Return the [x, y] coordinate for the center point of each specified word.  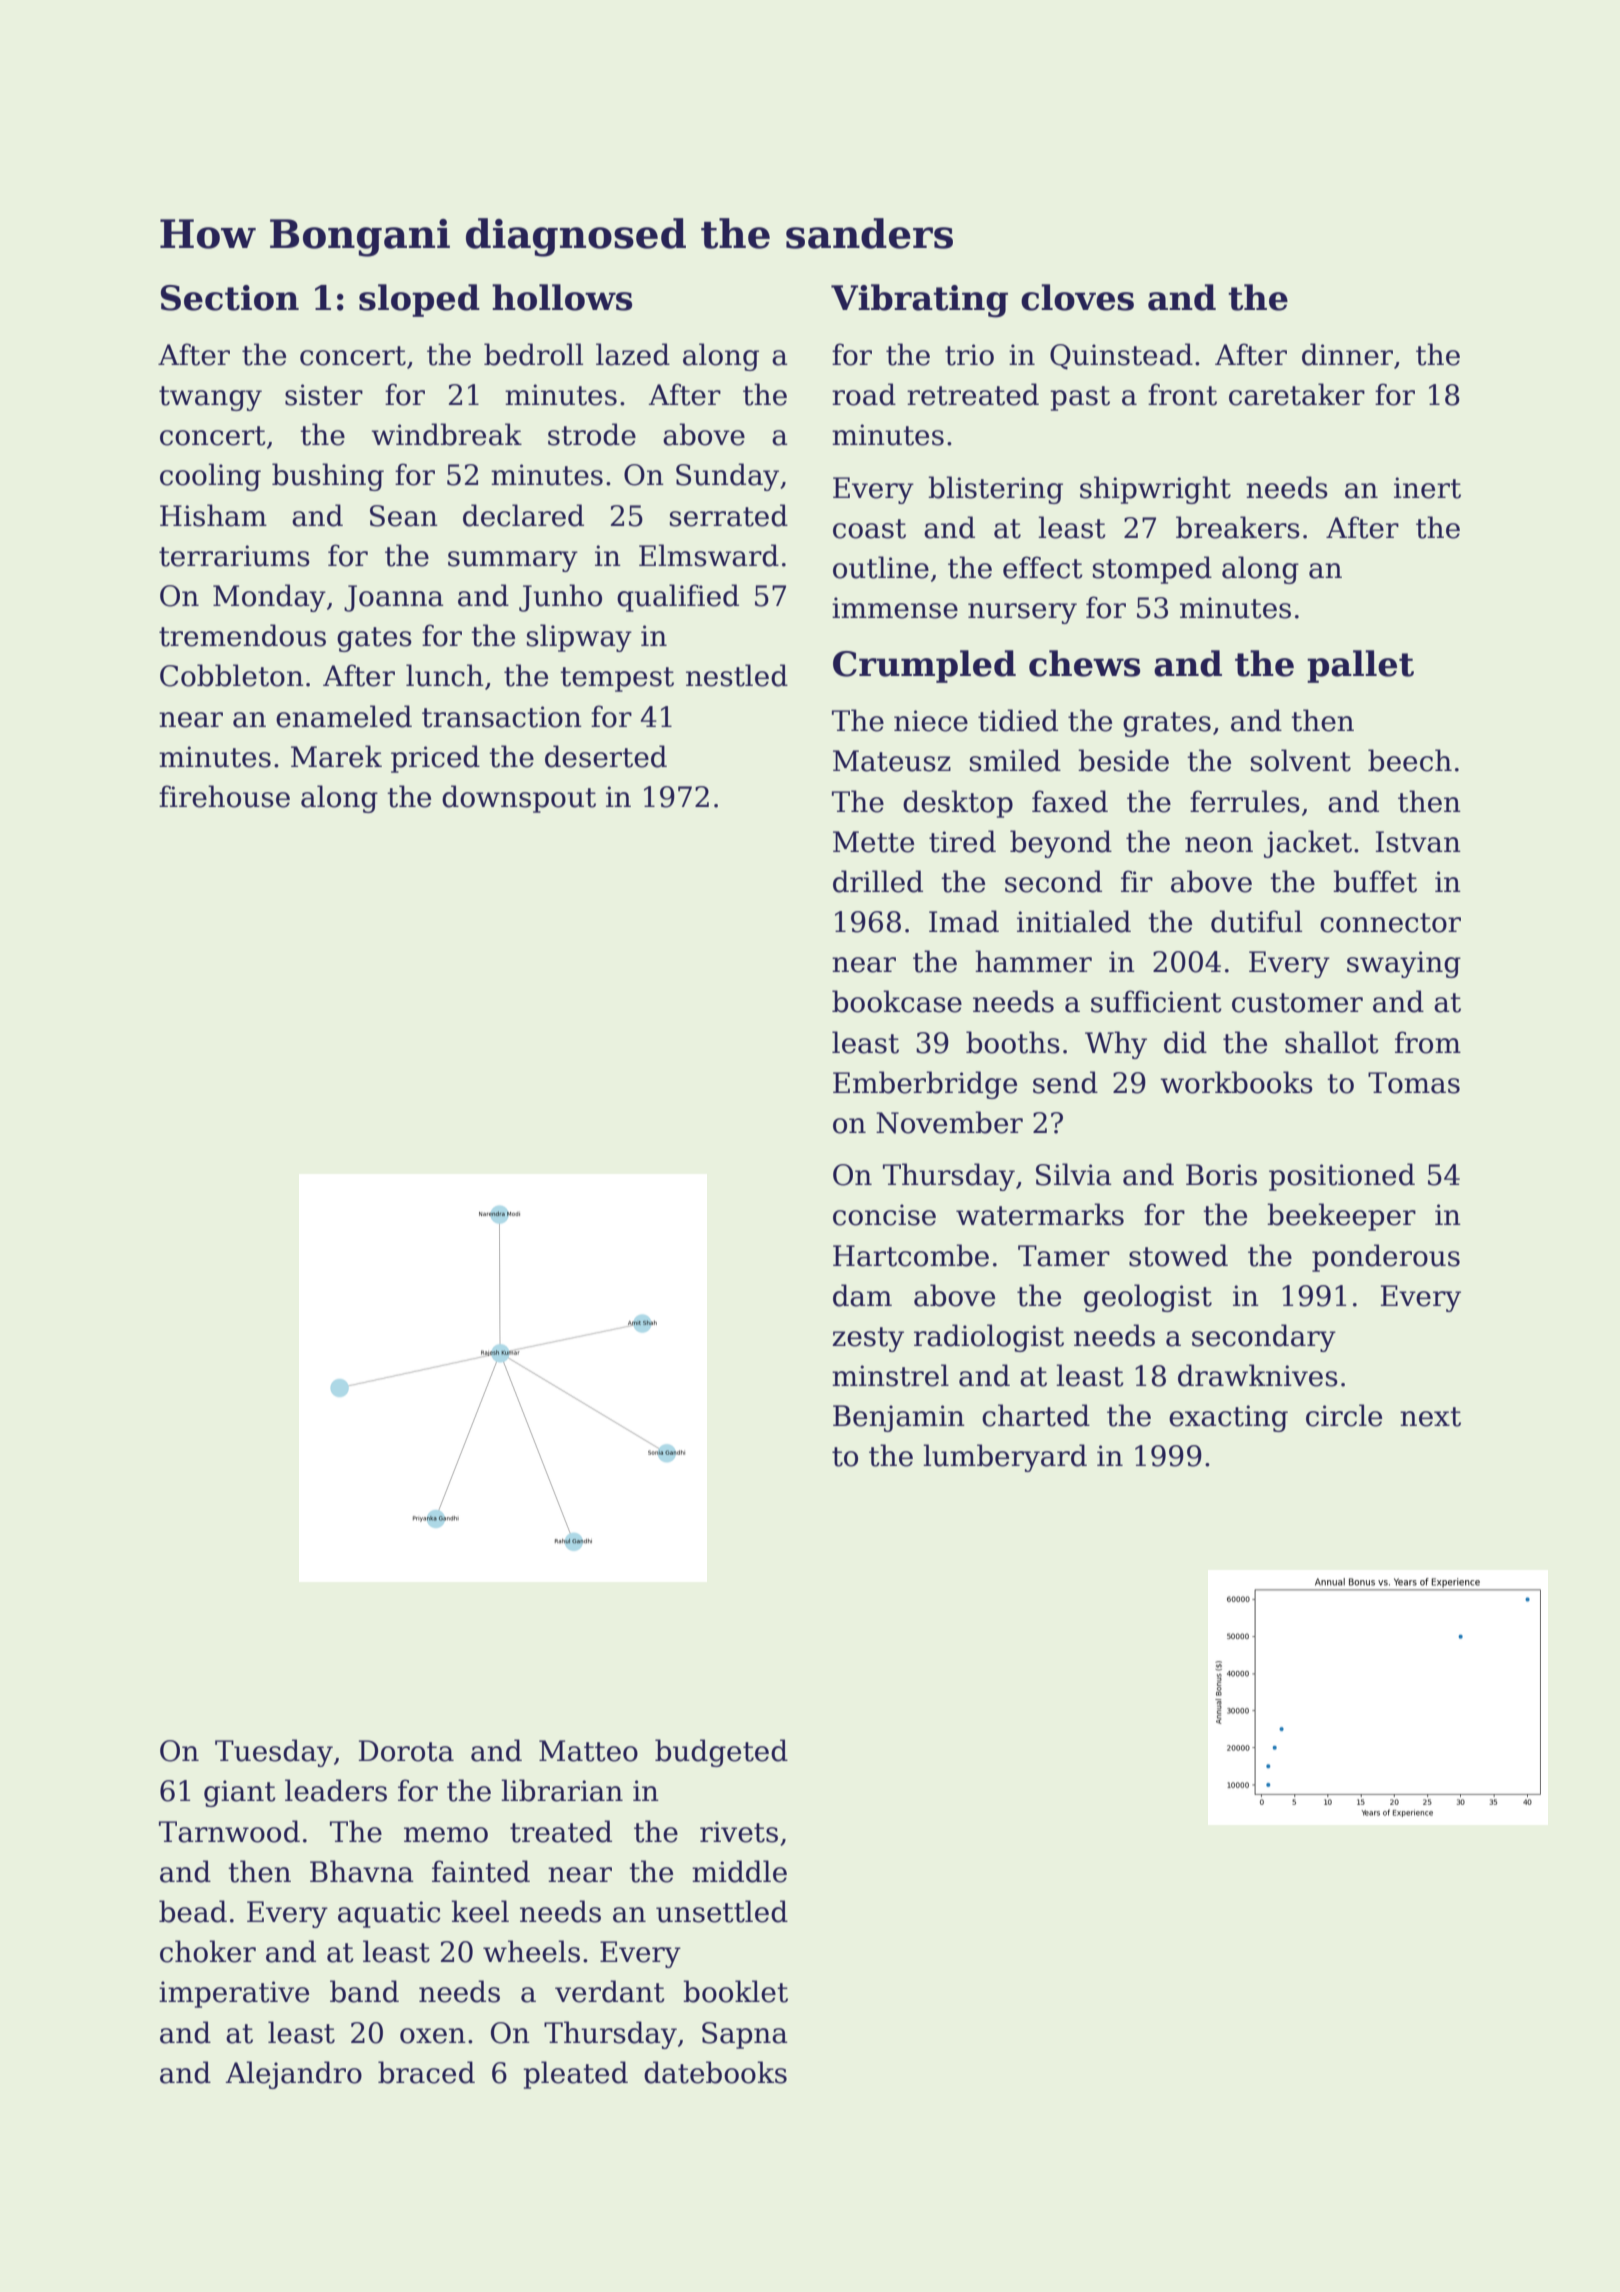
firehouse [224, 796]
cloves [1077, 297]
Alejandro [293, 2075]
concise [884, 1215]
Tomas [1414, 1083]
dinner [1347, 354]
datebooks [715, 2072]
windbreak [446, 434]
